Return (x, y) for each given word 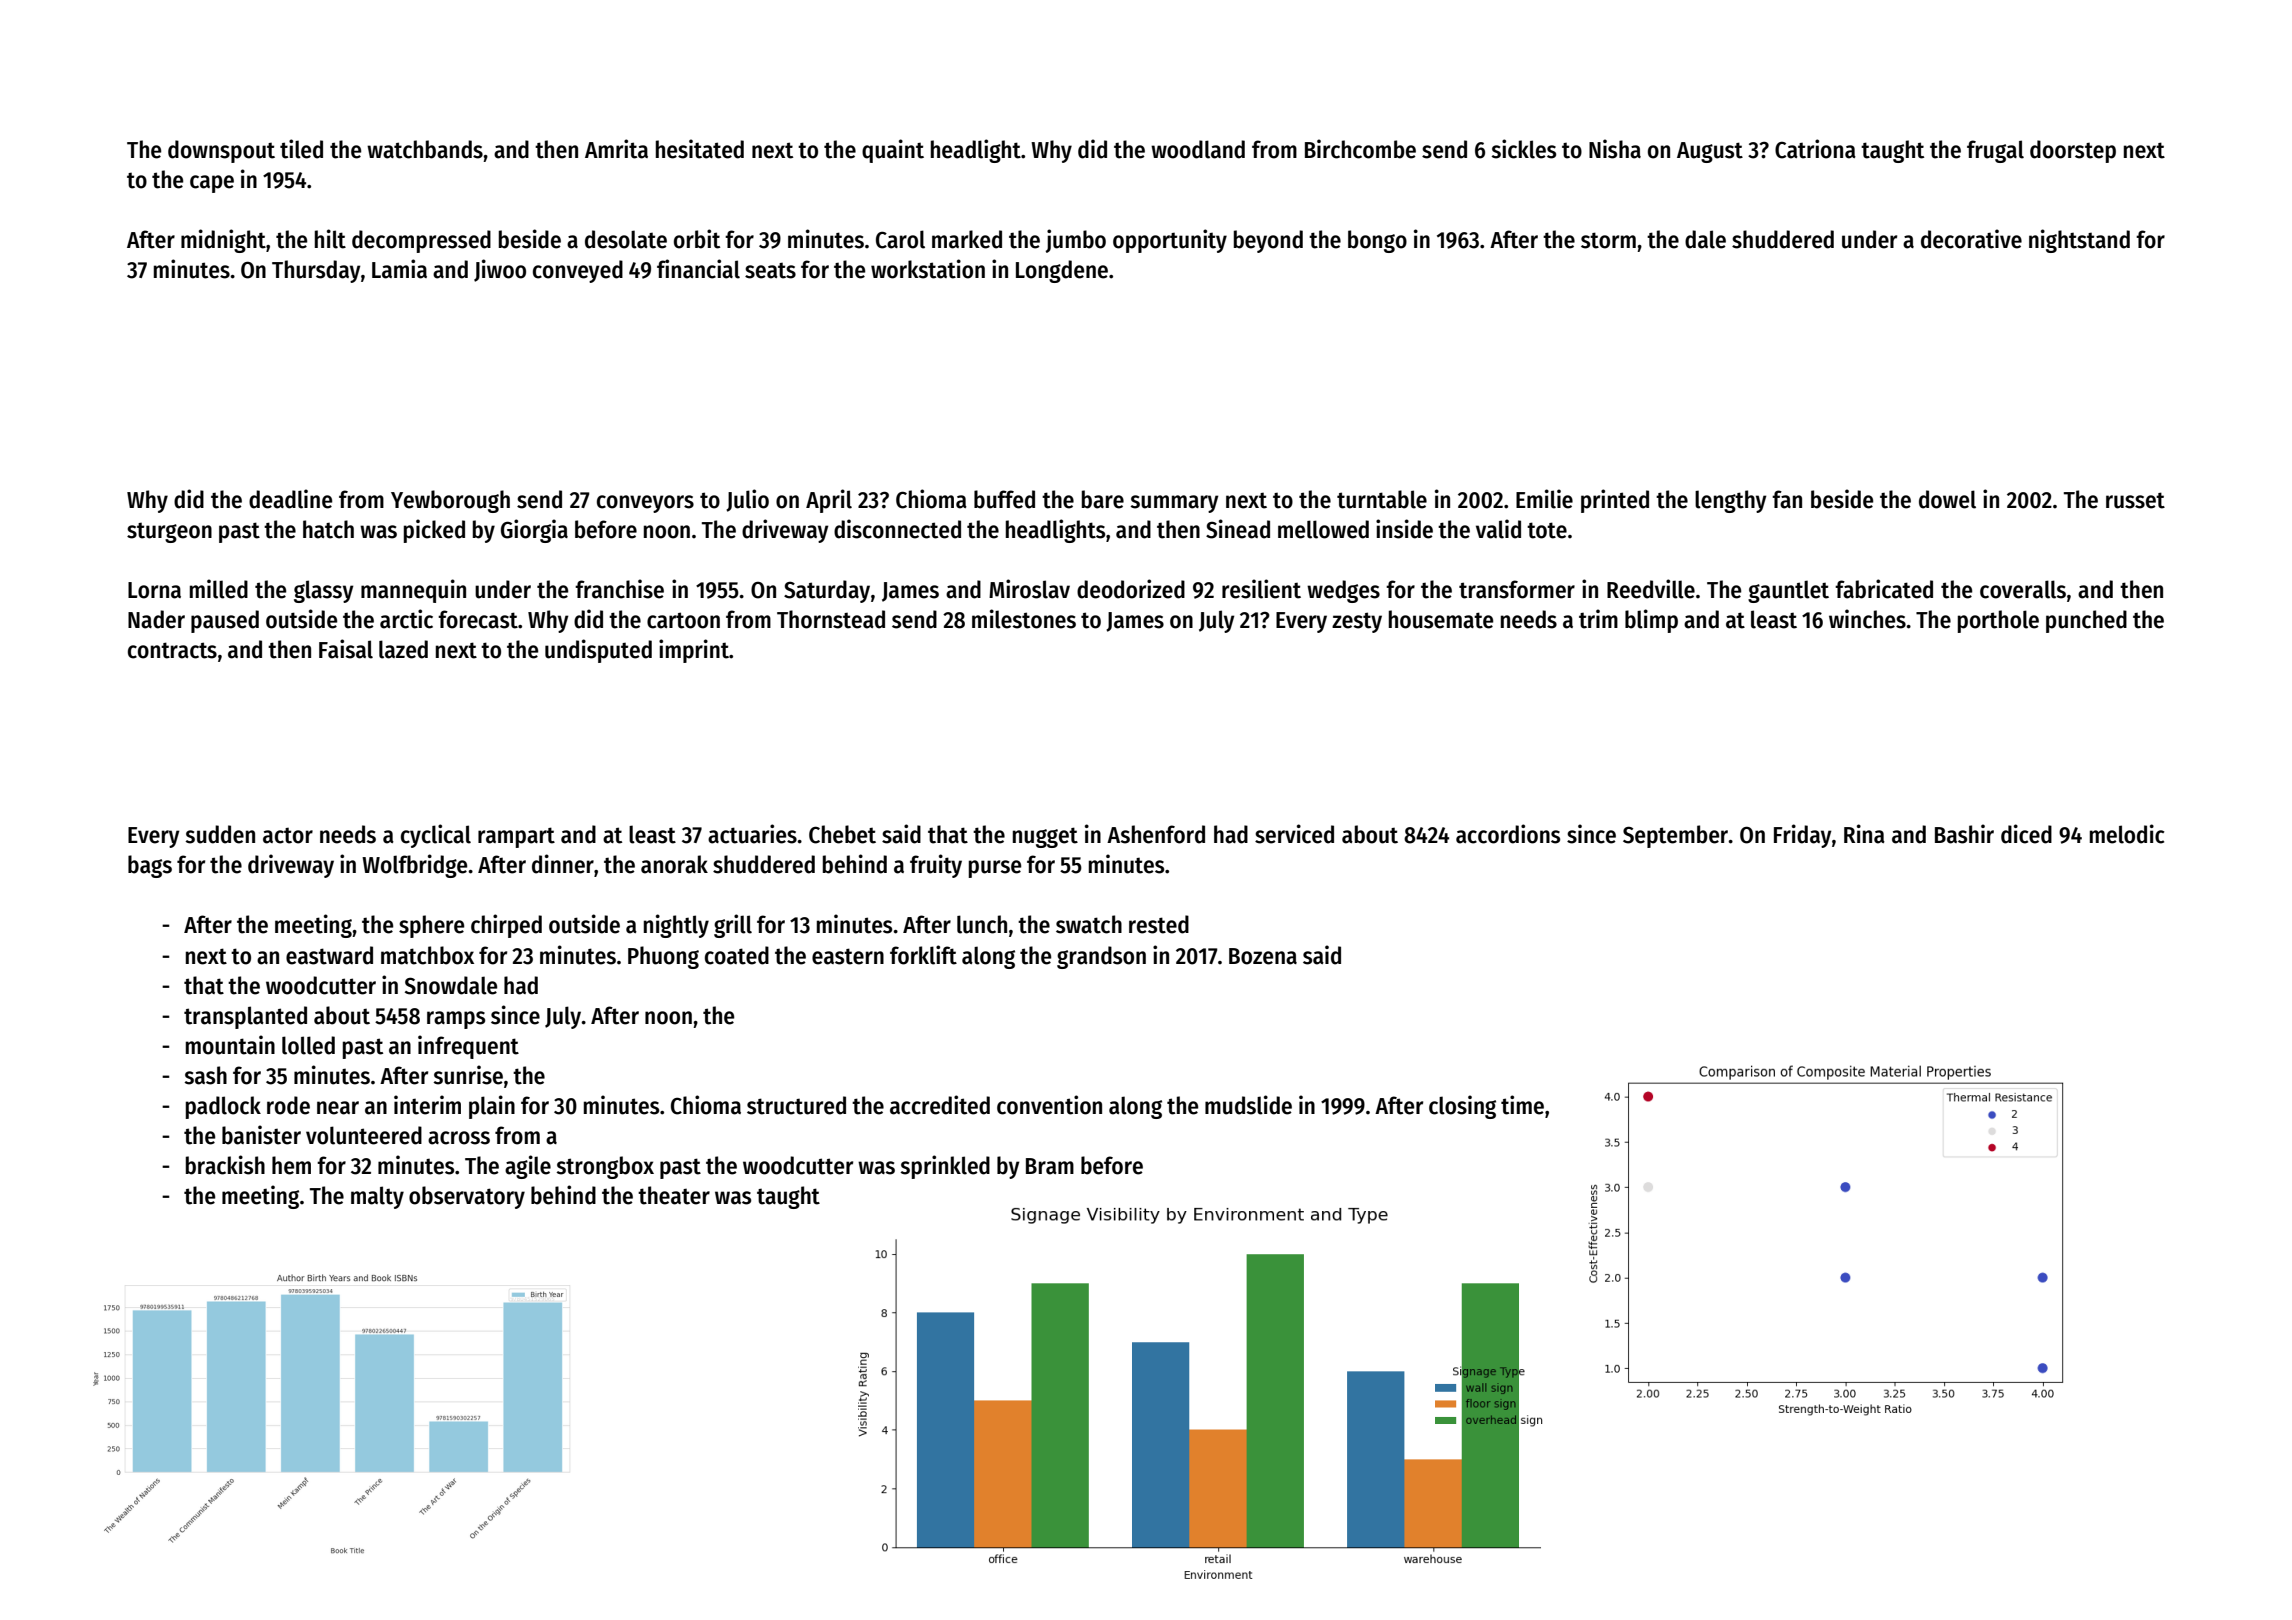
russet (2135, 500)
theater (674, 1195)
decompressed (421, 241)
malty (377, 1197)
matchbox (427, 955)
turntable (1382, 499)
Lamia (399, 269)
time (1522, 1105)
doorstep (2073, 151)
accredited (940, 1105)
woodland (1198, 149)
